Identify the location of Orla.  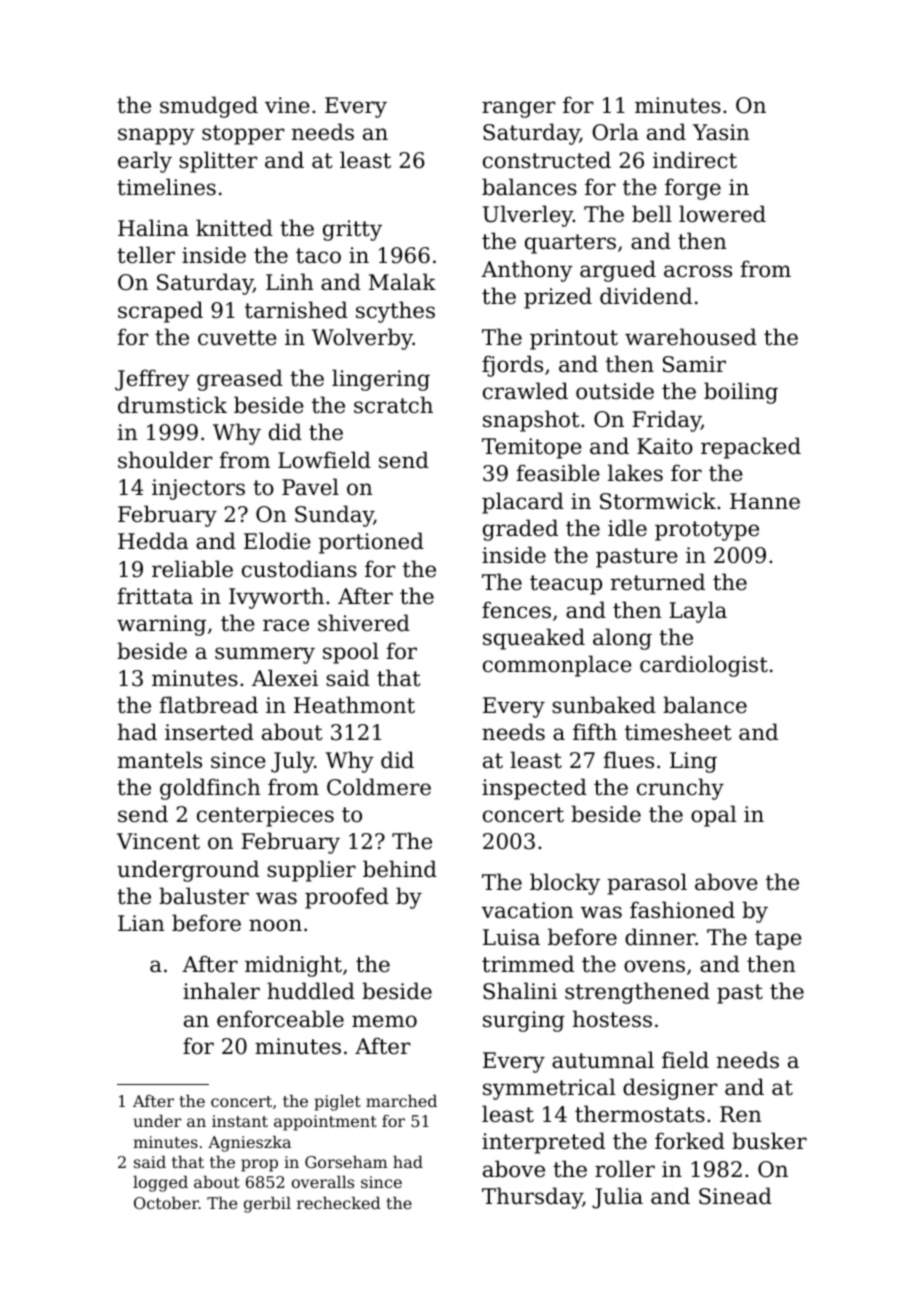
(615, 132).
